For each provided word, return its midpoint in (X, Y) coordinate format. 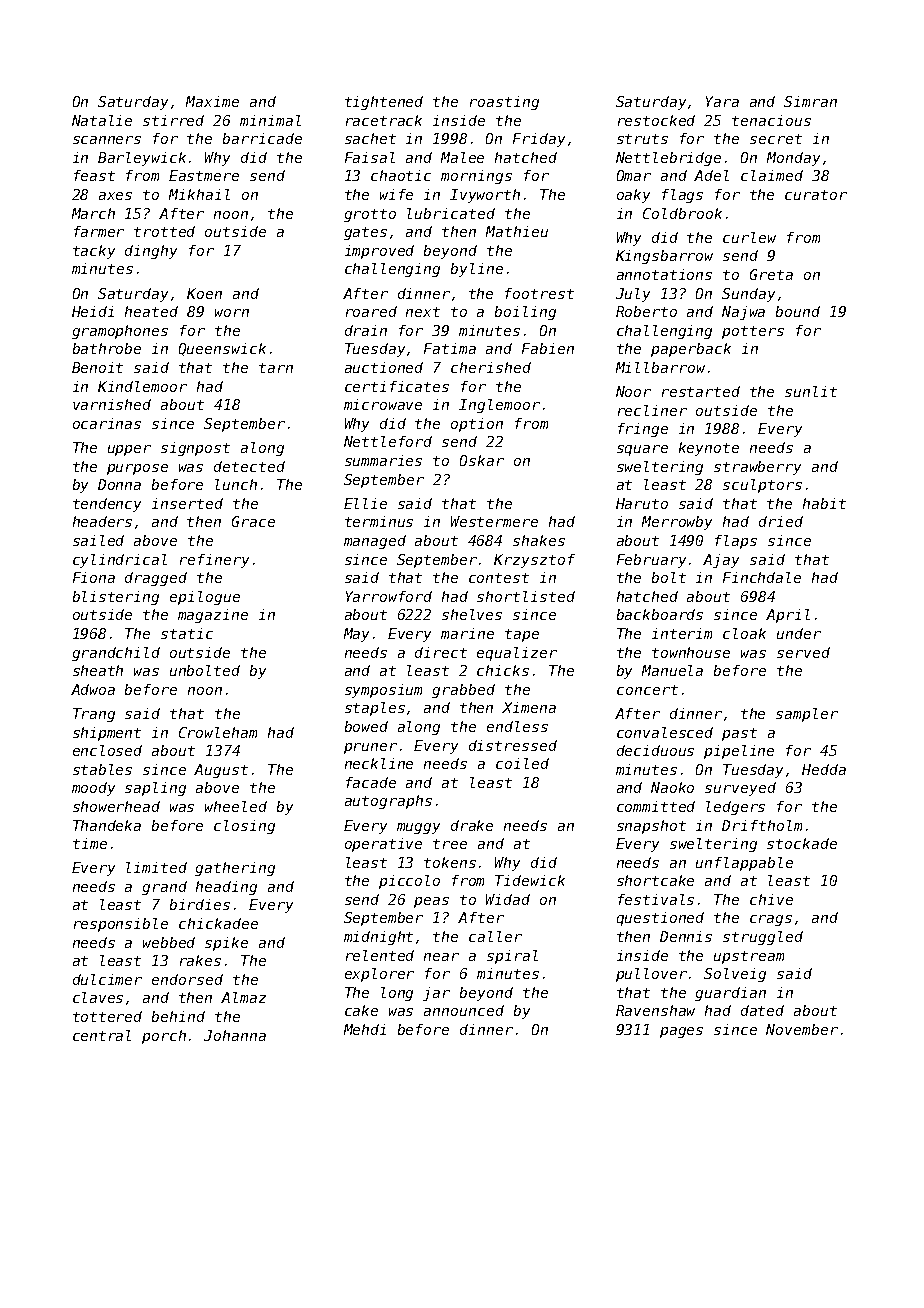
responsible (121, 925)
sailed (98, 540)
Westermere (494, 521)
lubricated (451, 213)
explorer (379, 975)
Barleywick (142, 159)
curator (816, 195)
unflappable (744, 864)
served (803, 652)
